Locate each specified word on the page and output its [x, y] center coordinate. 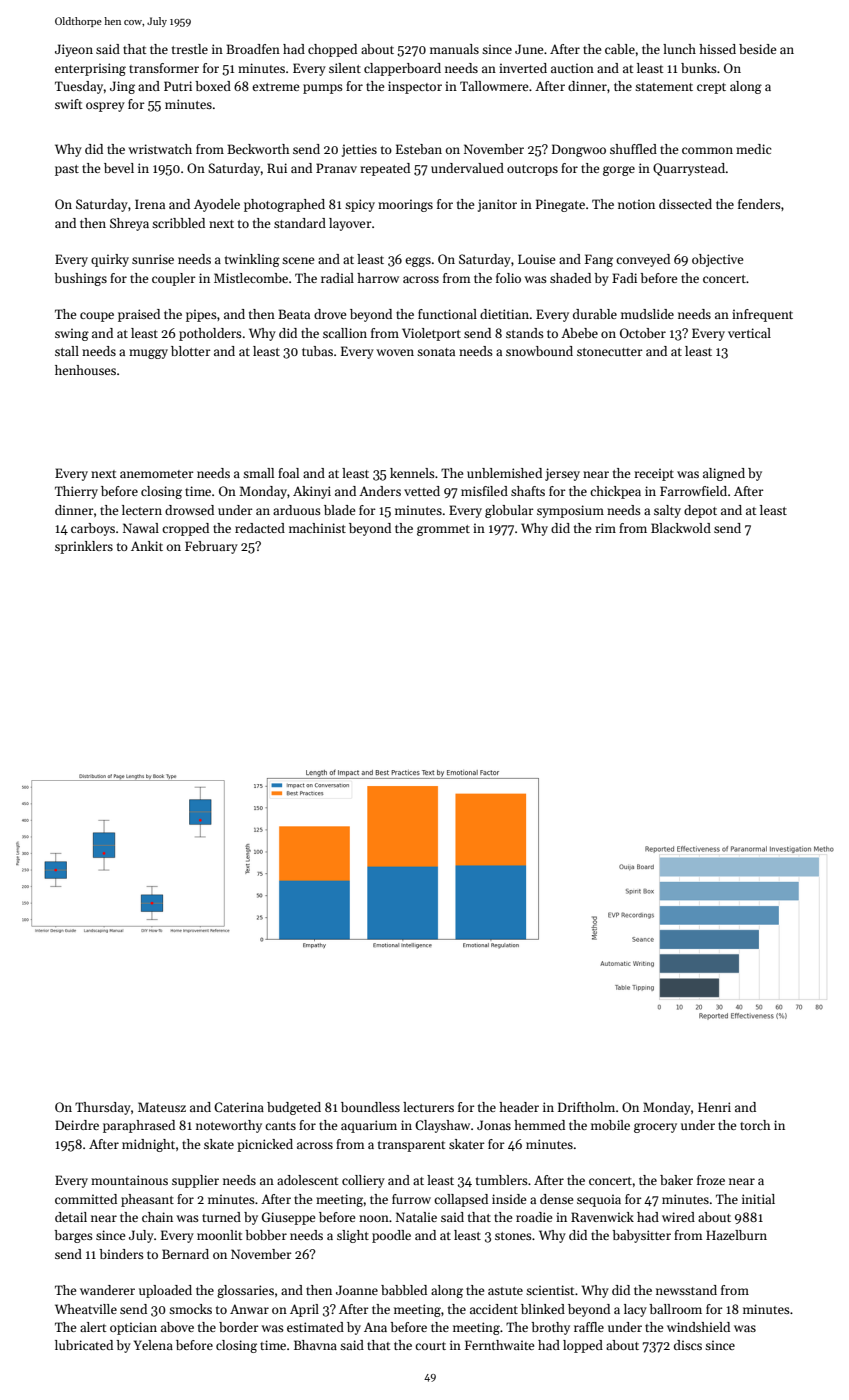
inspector [415, 87]
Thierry [76, 492]
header [519, 1107]
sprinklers [84, 547]
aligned [724, 474]
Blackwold [681, 528]
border [239, 1327]
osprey [105, 107]
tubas [317, 351]
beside [757, 49]
